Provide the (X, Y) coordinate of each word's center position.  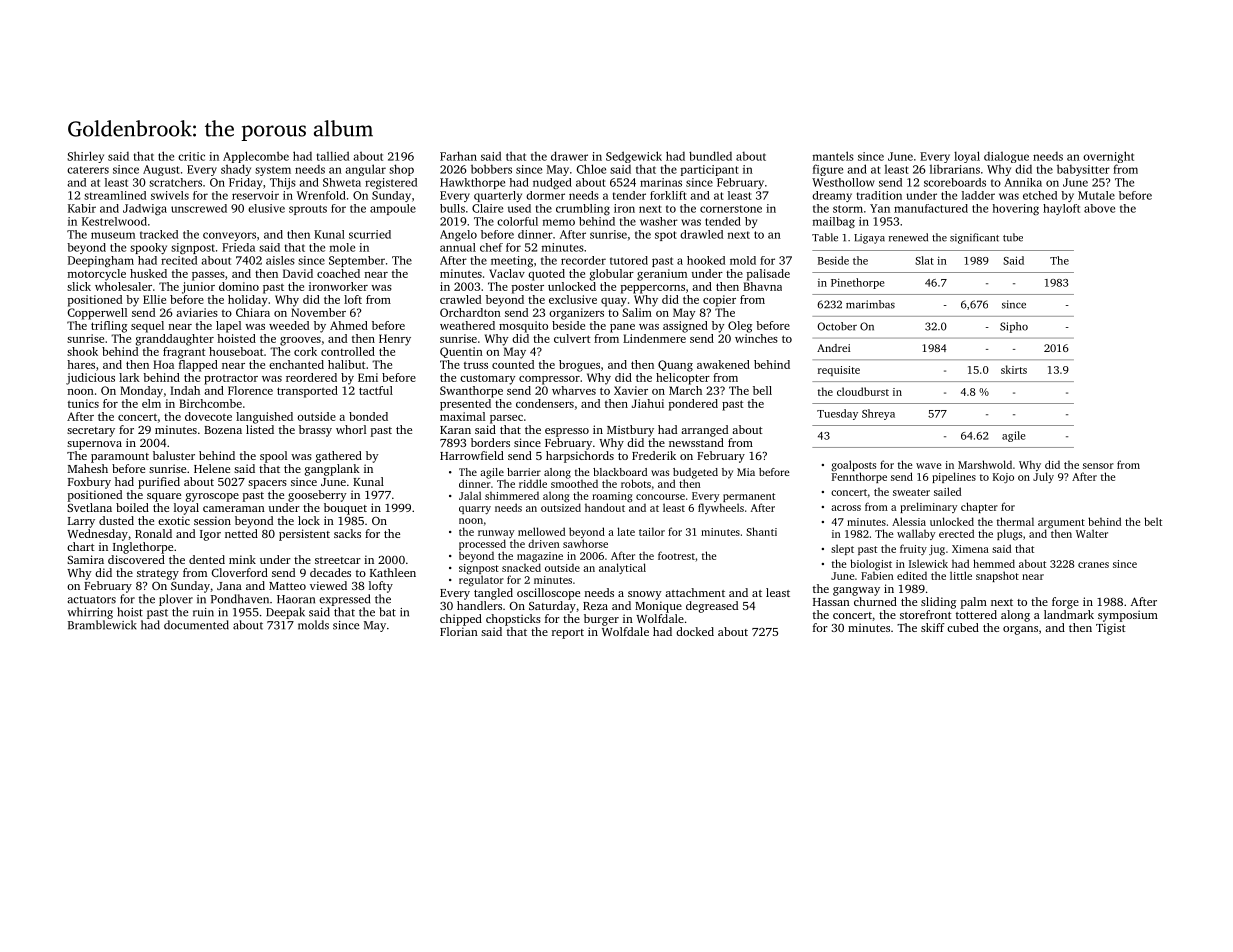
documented (196, 625)
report (568, 634)
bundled (710, 156)
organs (1020, 630)
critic (191, 156)
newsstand (696, 442)
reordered (311, 377)
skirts (1014, 369)
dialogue (1006, 157)
